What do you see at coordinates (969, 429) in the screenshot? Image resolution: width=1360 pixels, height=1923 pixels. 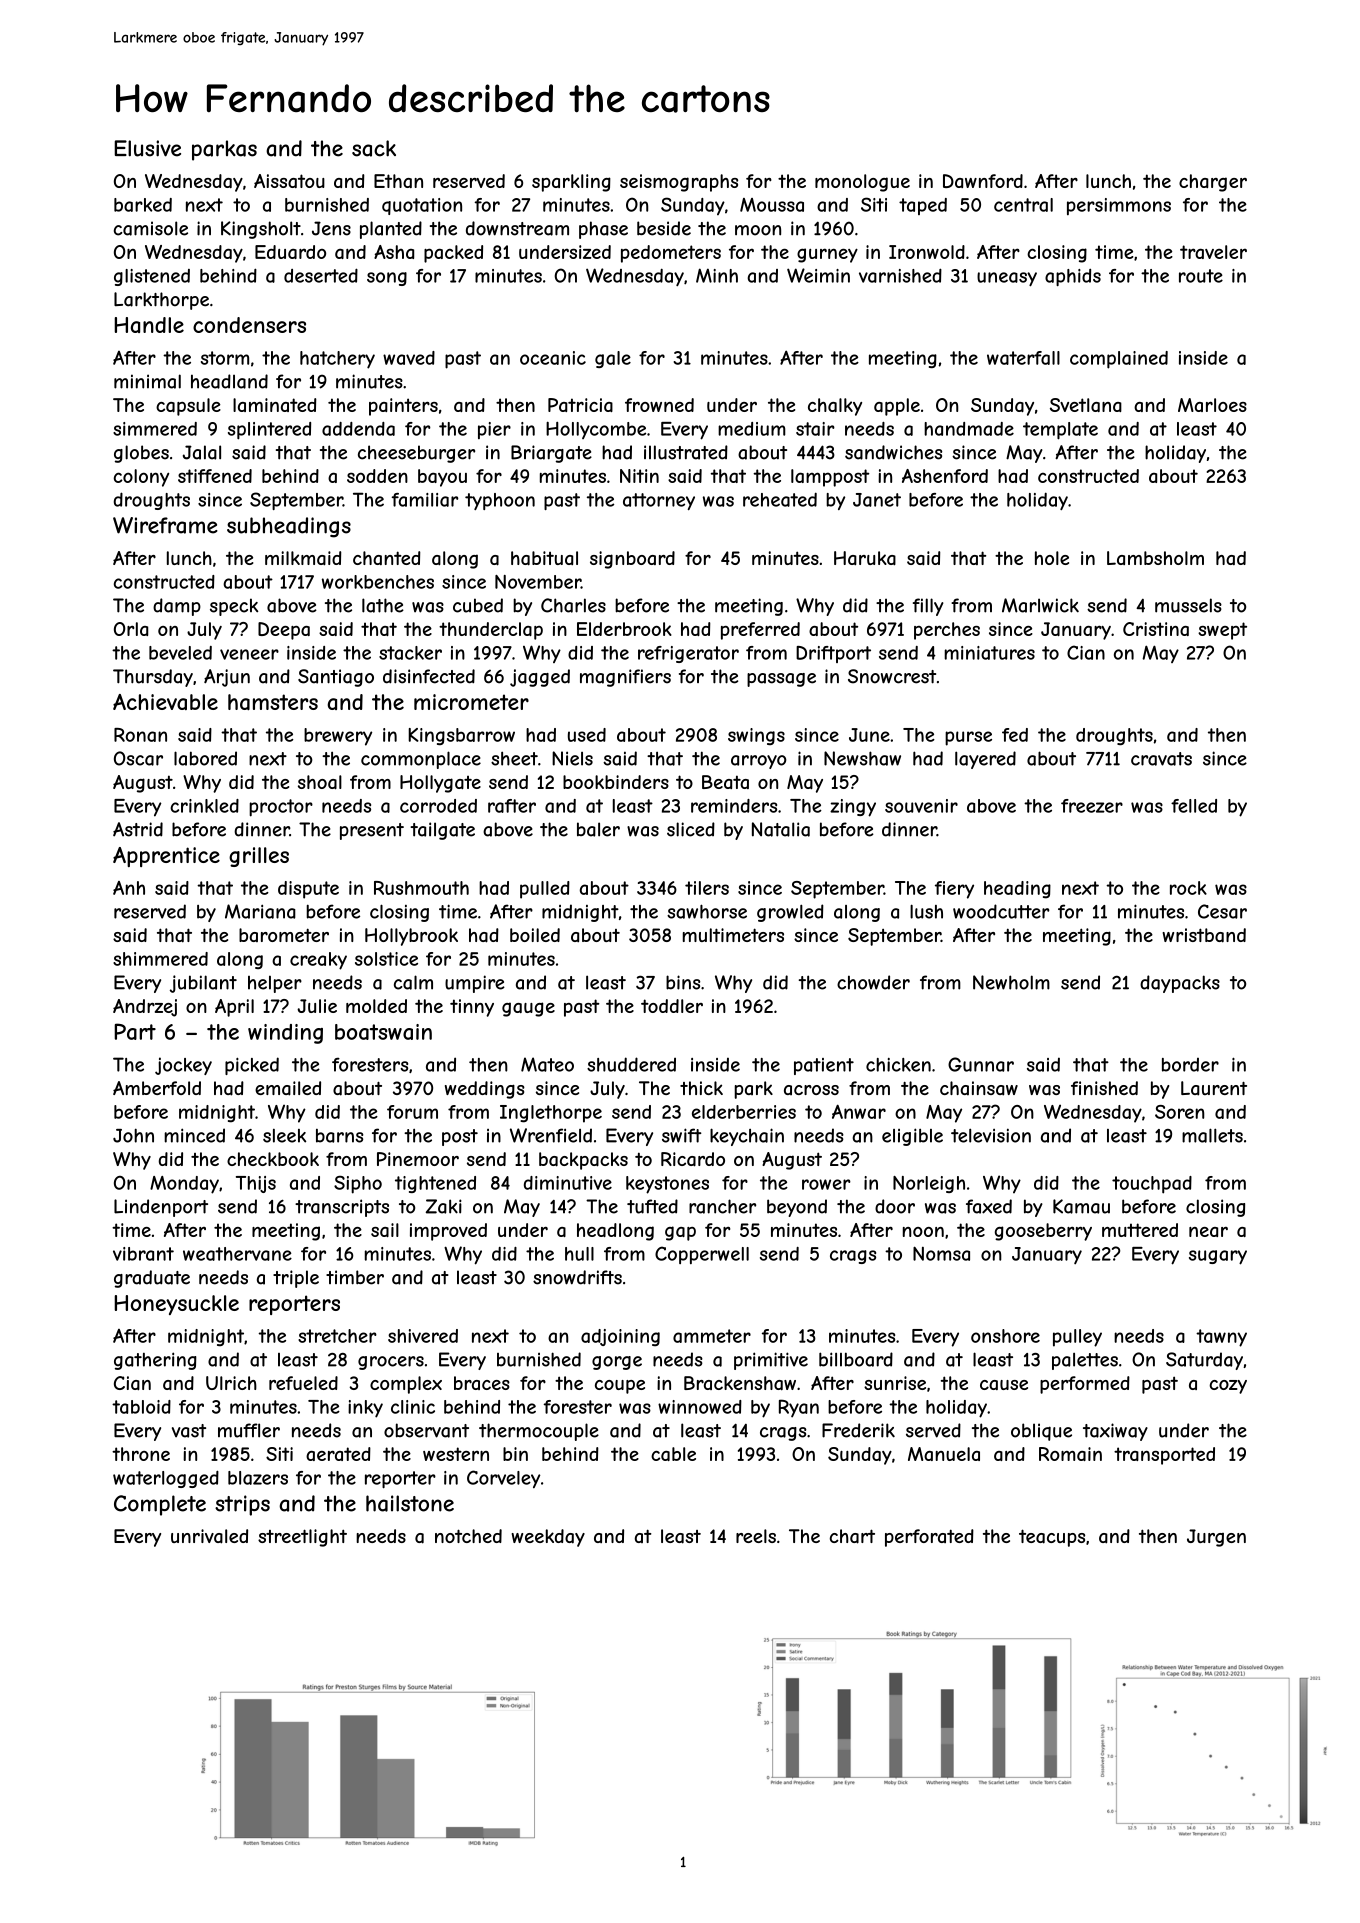 I see `handmade` at bounding box center [969, 429].
